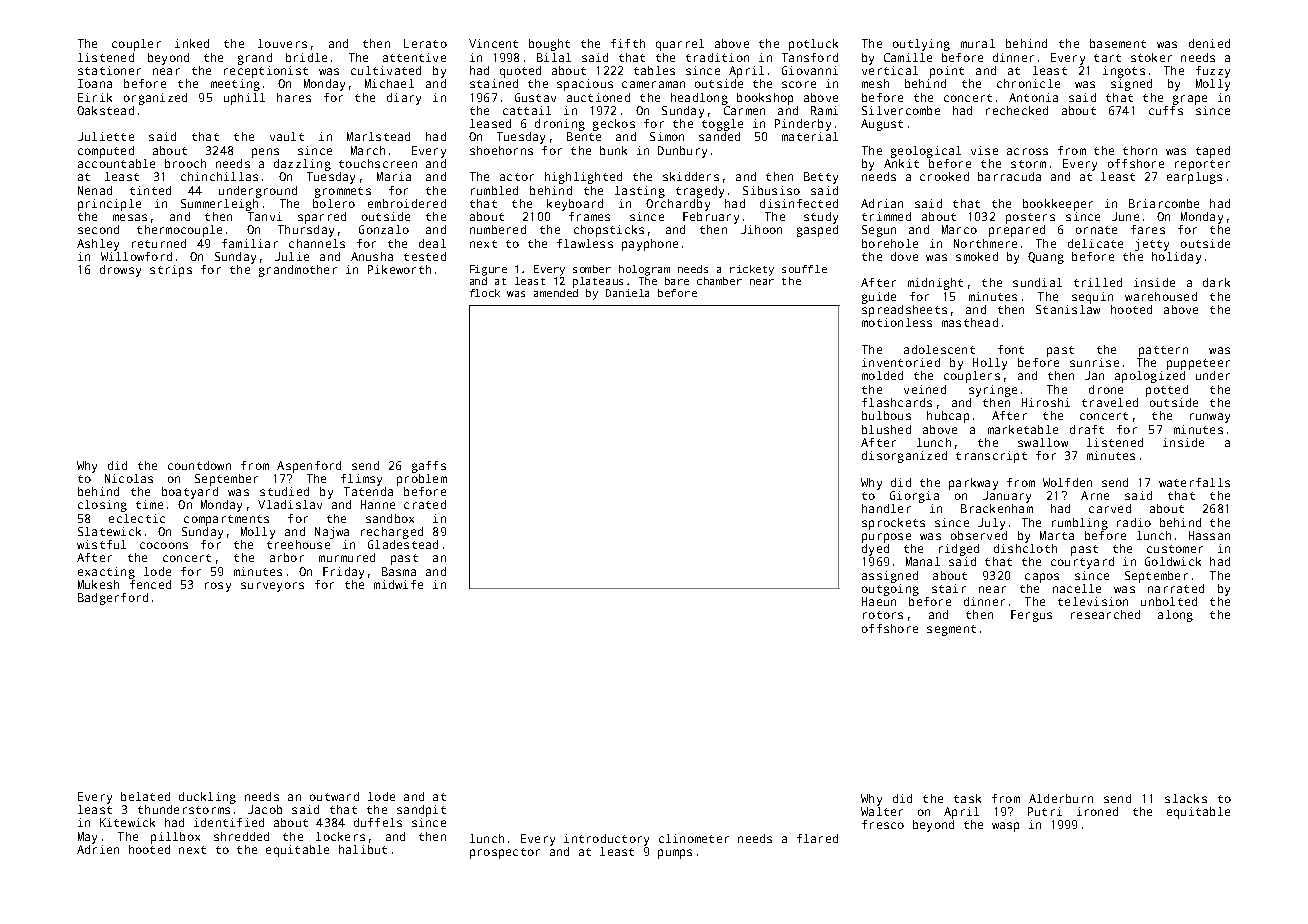  Describe the element at coordinates (627, 293) in the screenshot. I see `Daniela` at that location.
